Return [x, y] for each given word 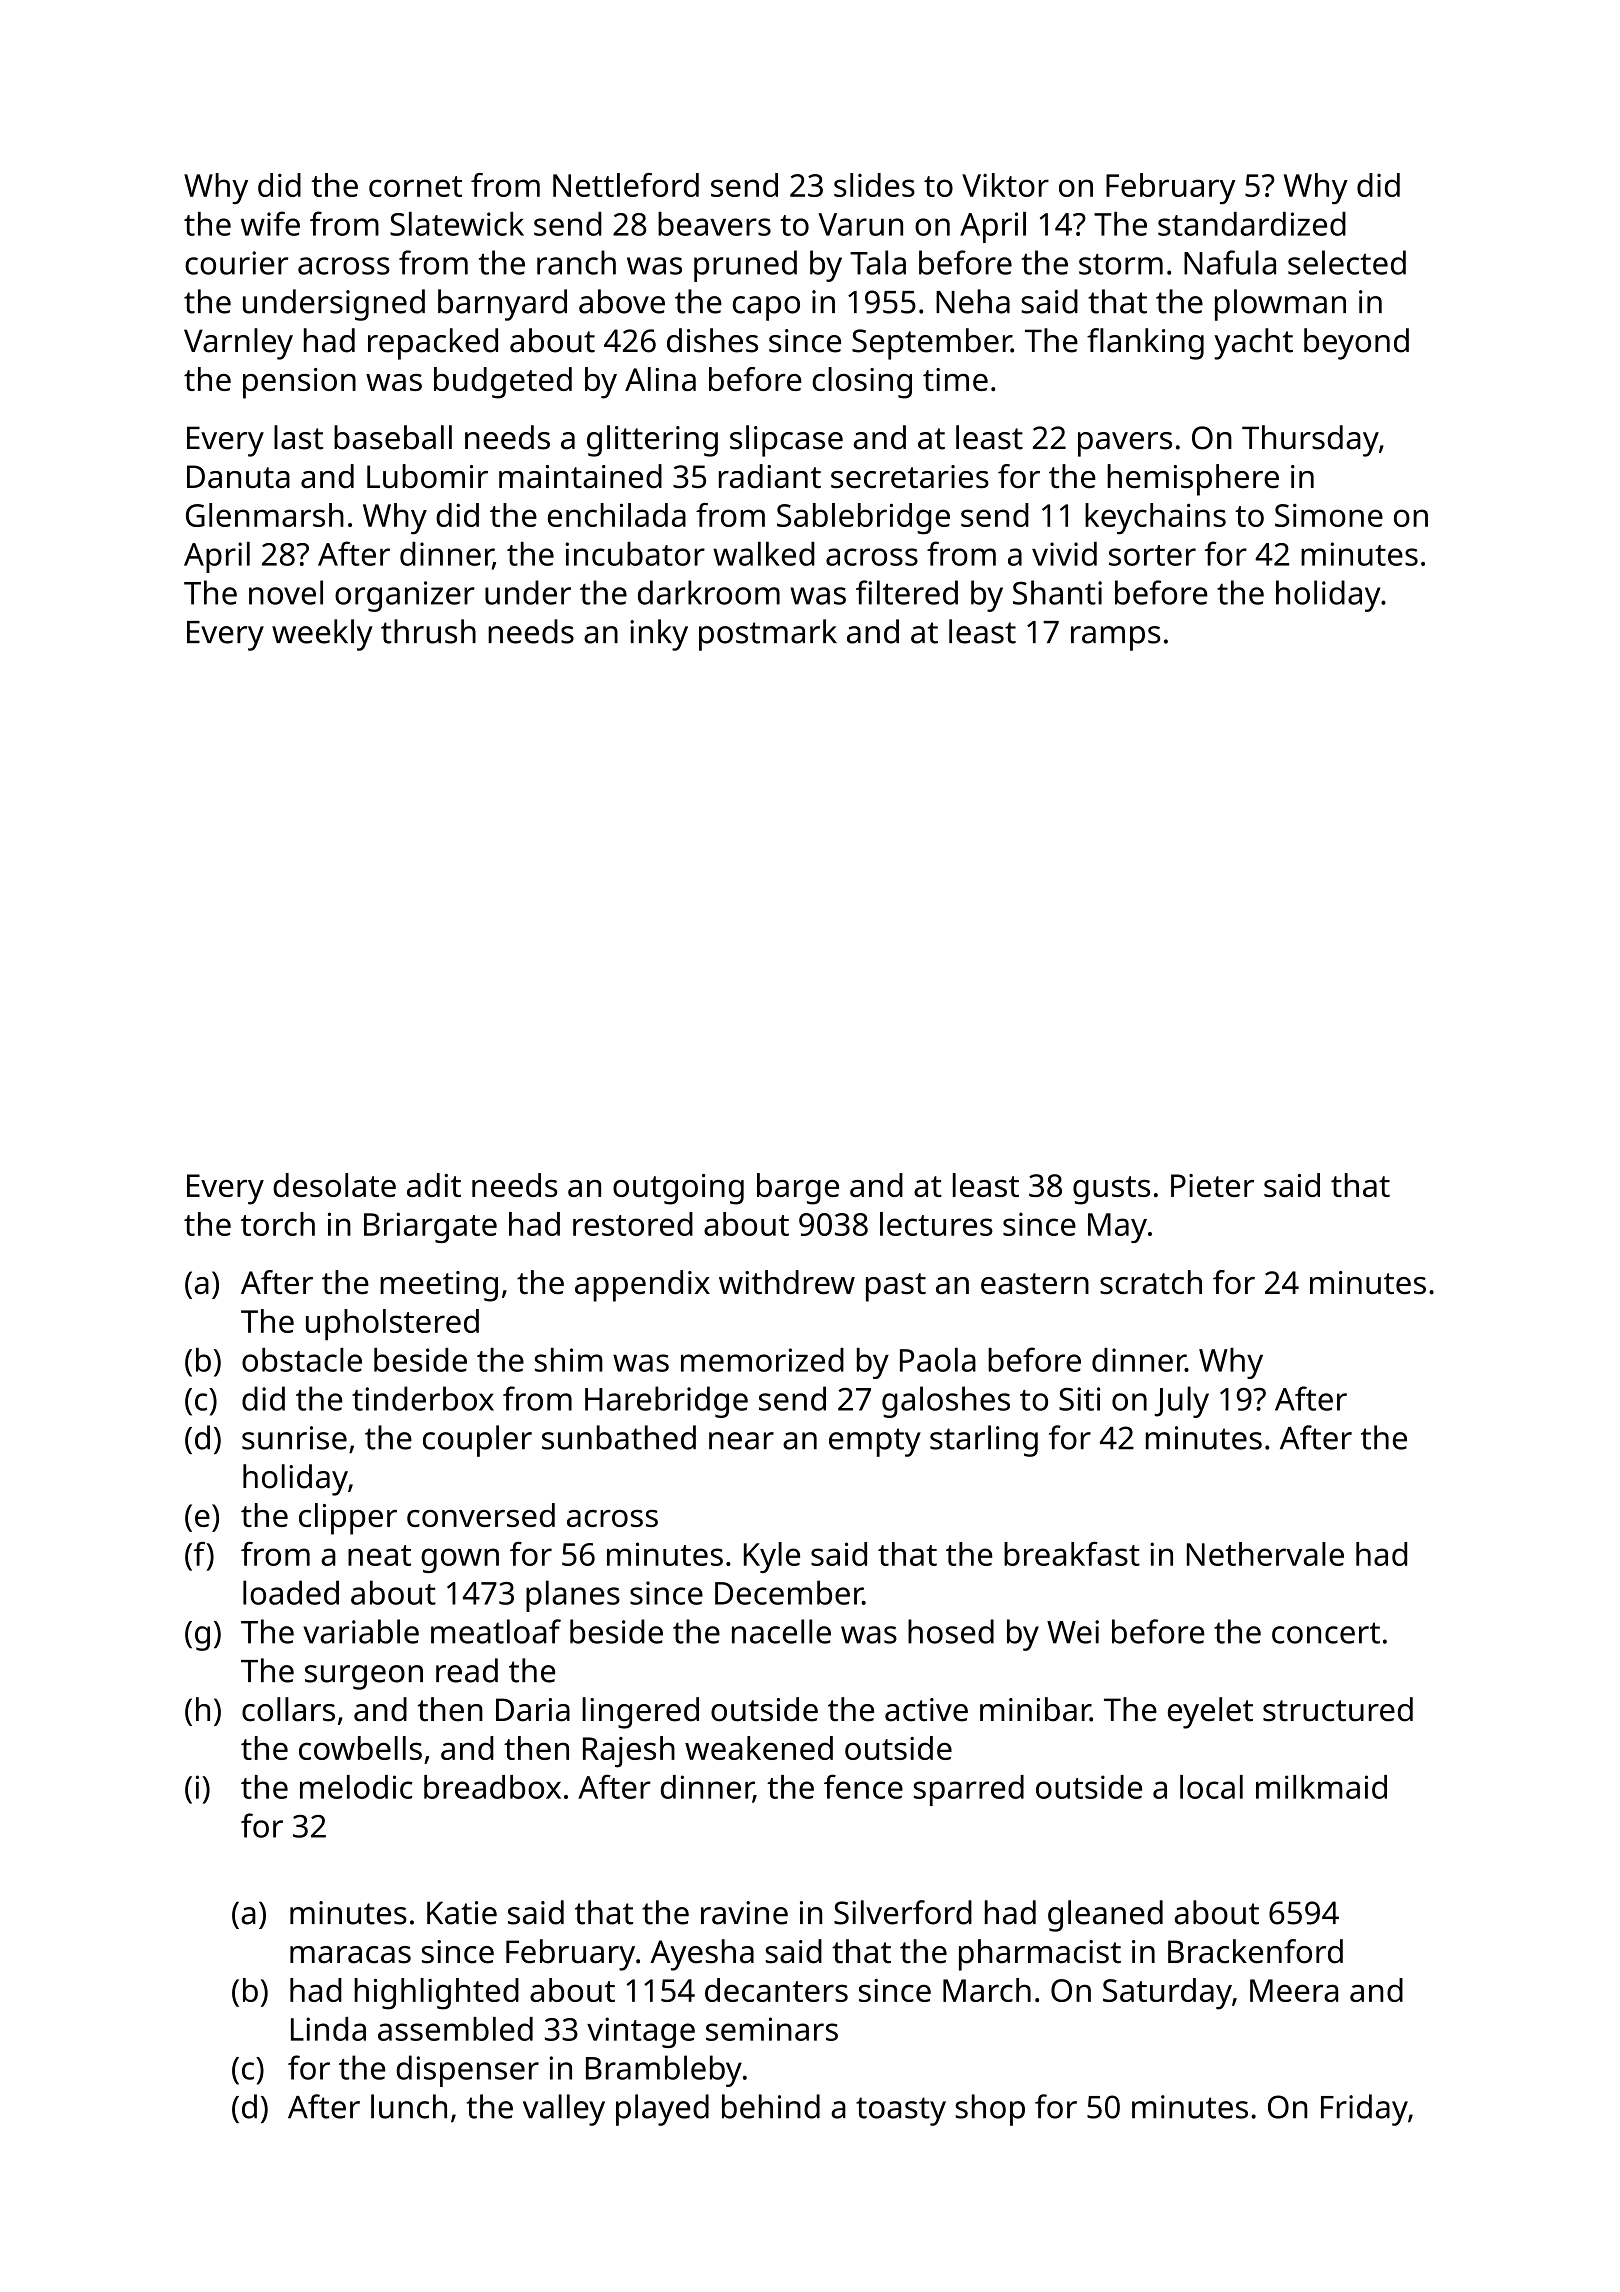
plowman [1280, 305]
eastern [1035, 1283]
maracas [350, 1955]
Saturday [1167, 1994]
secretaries [910, 476]
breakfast [1072, 1554]
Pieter [1212, 1185]
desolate [334, 1185]
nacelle [781, 1631]
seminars [772, 2029]
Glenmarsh [265, 515]
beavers [714, 224]
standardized [1252, 224]
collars [288, 1709]
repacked [433, 344]
